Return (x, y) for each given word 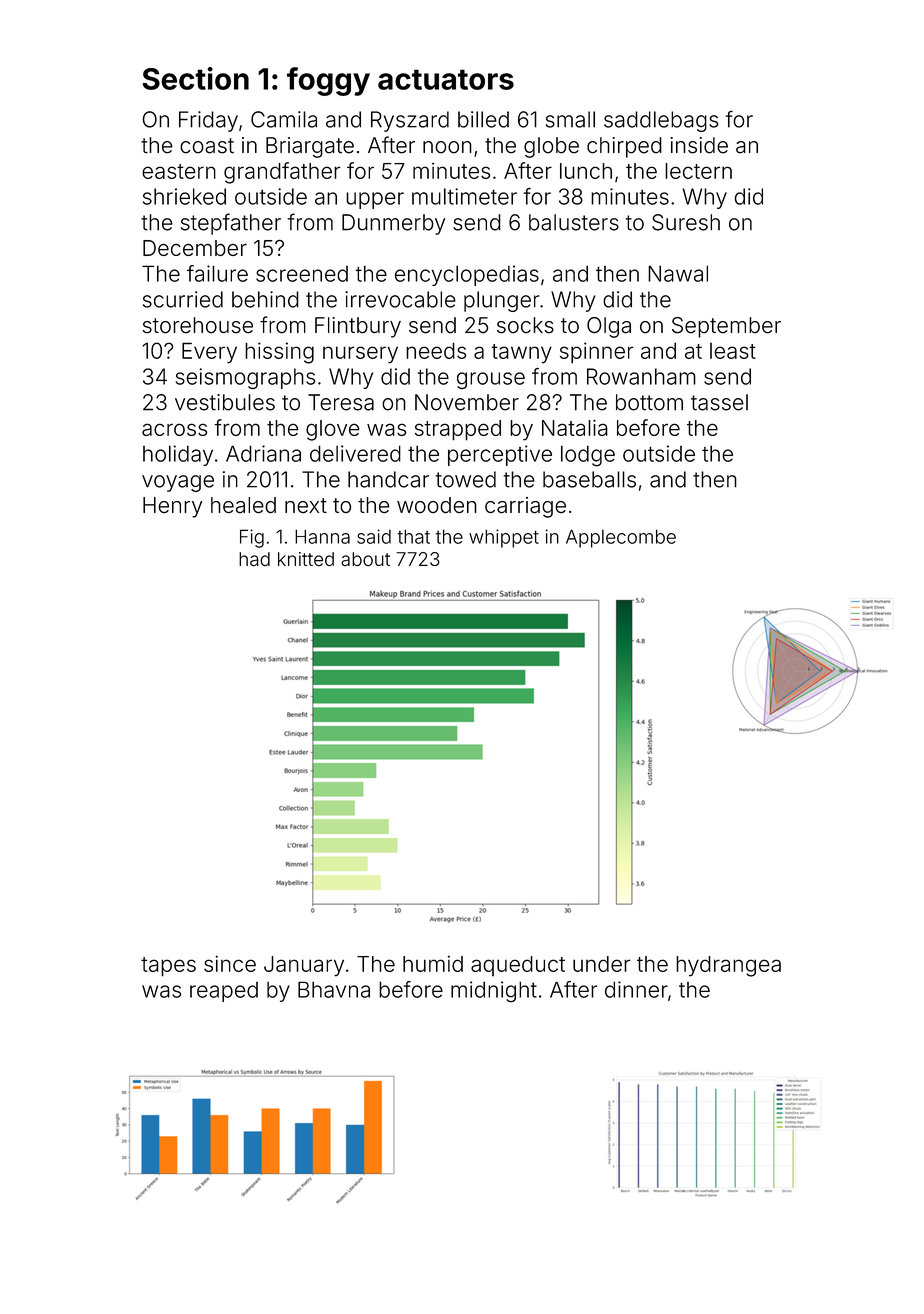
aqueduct (518, 966)
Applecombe (621, 538)
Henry (172, 507)
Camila (284, 119)
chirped (624, 147)
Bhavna (334, 989)
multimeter (464, 196)
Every (209, 353)
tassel (719, 402)
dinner (636, 989)
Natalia (575, 428)
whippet (504, 538)
